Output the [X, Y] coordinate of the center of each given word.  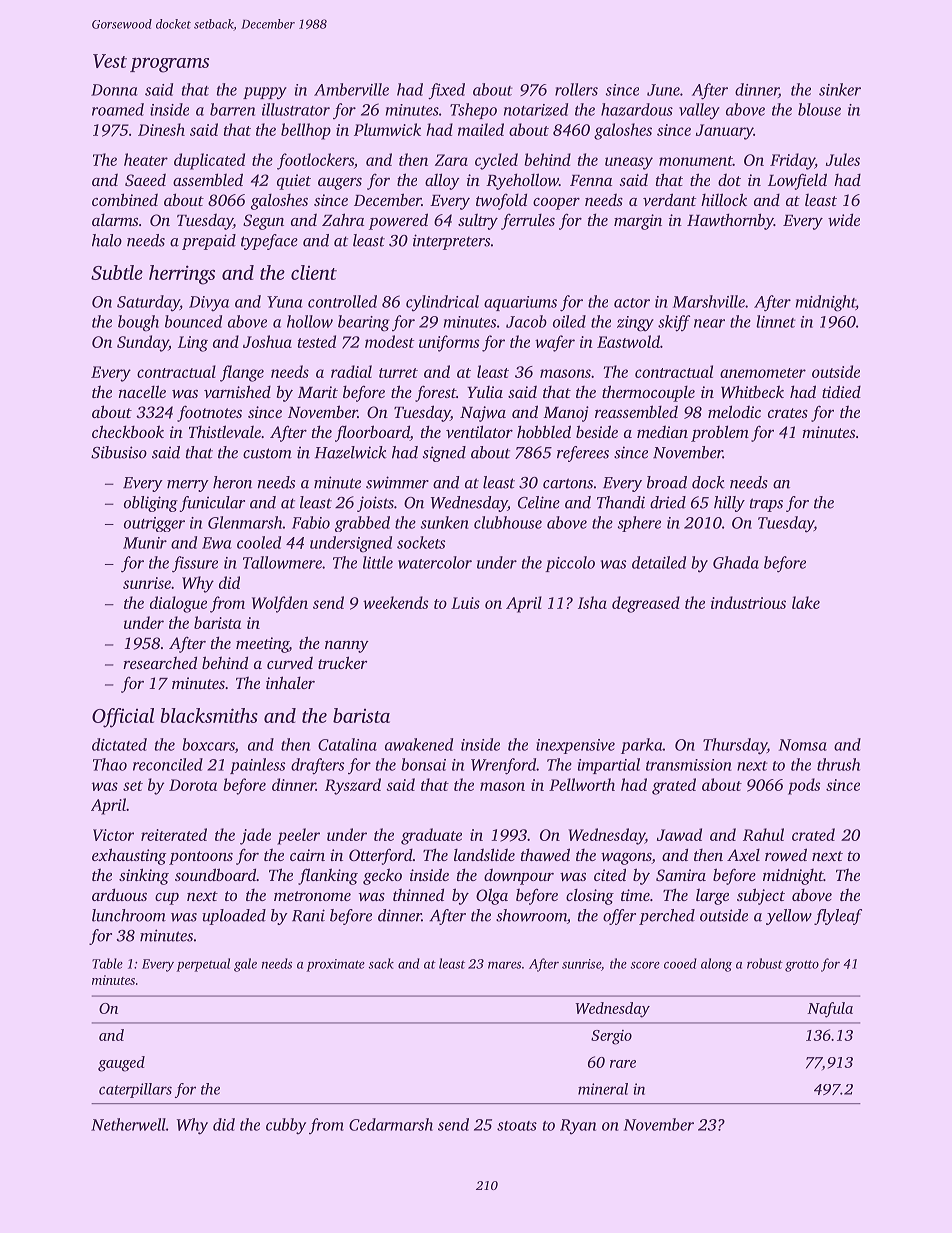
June [663, 90]
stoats [517, 1126]
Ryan [578, 1127]
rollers [576, 89]
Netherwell [128, 1124]
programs [169, 65]
